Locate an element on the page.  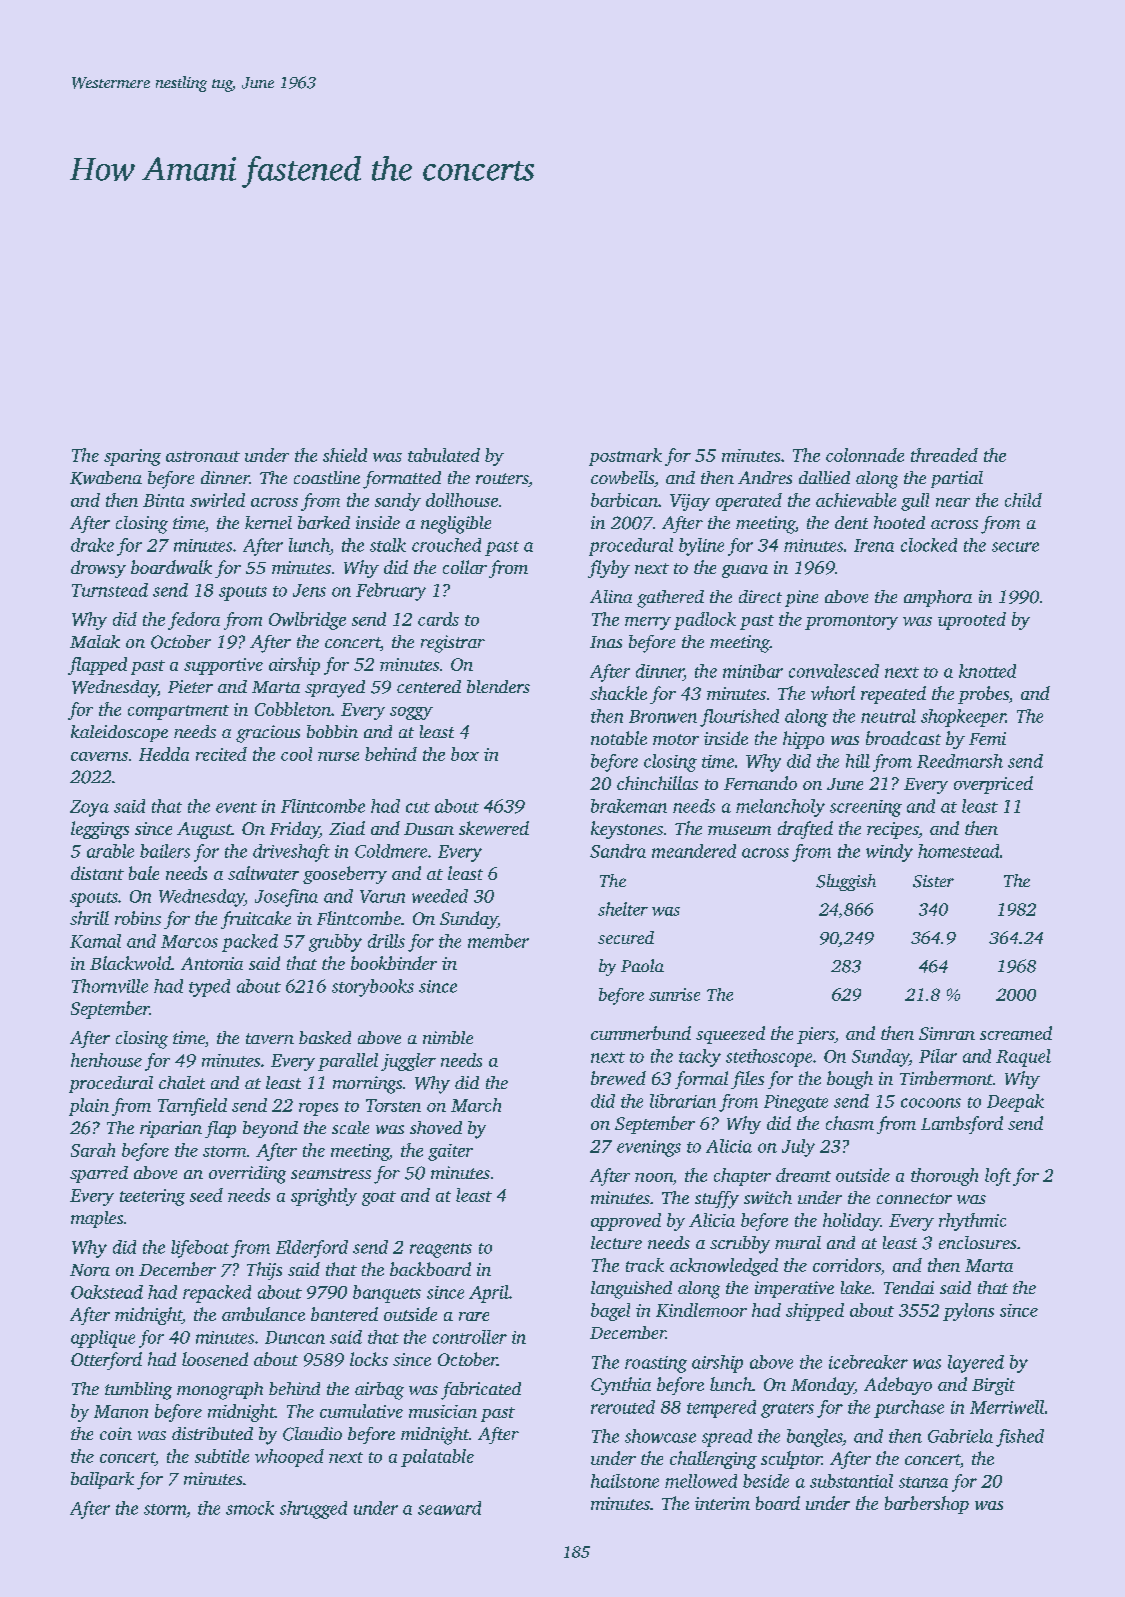
Tarnfield is located at coordinates (192, 1107).
